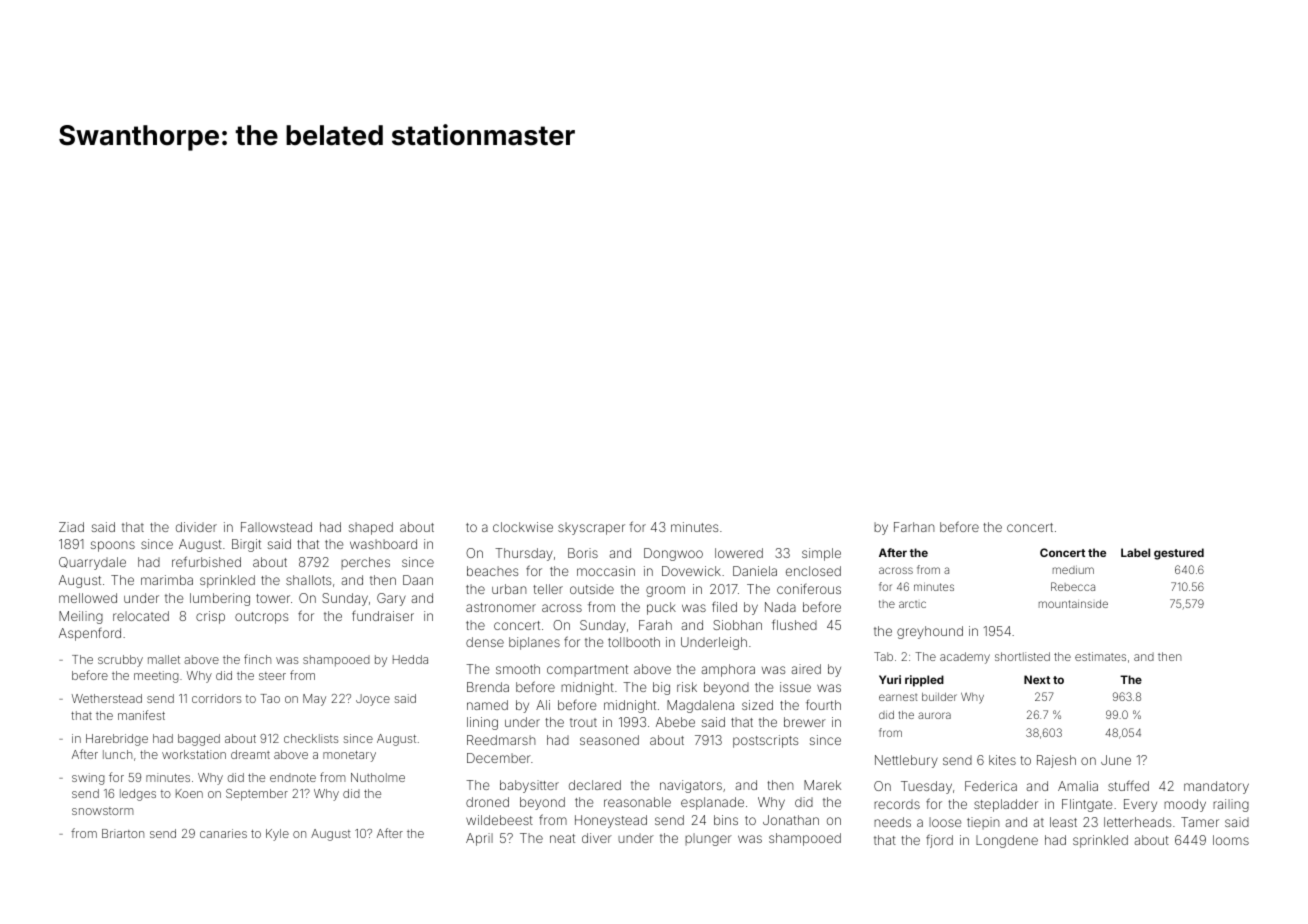 This page has width=1308, height=924. What do you see at coordinates (487, 802) in the page?
I see `droned` at bounding box center [487, 802].
